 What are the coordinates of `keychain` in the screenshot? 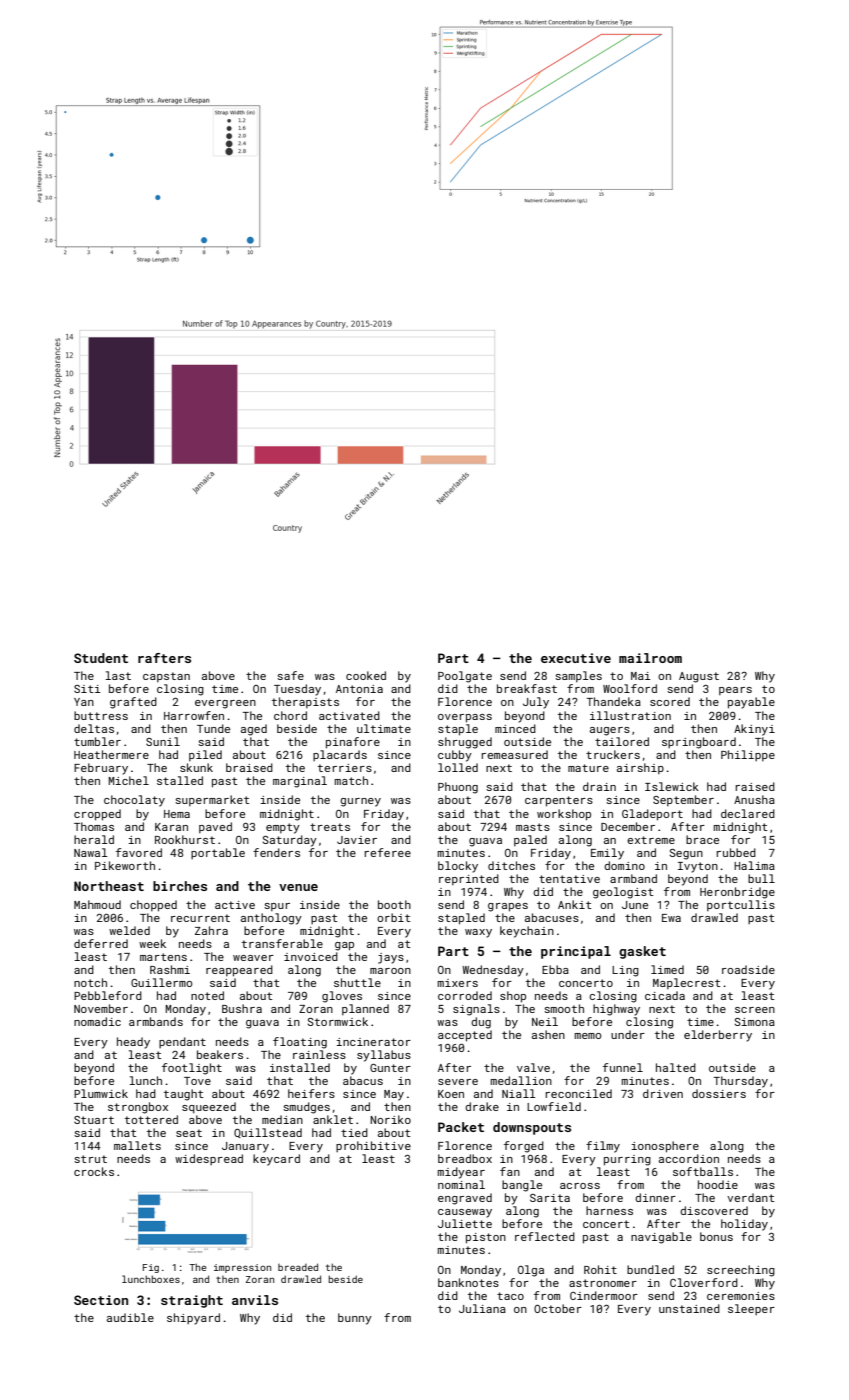 It's located at (527, 932).
